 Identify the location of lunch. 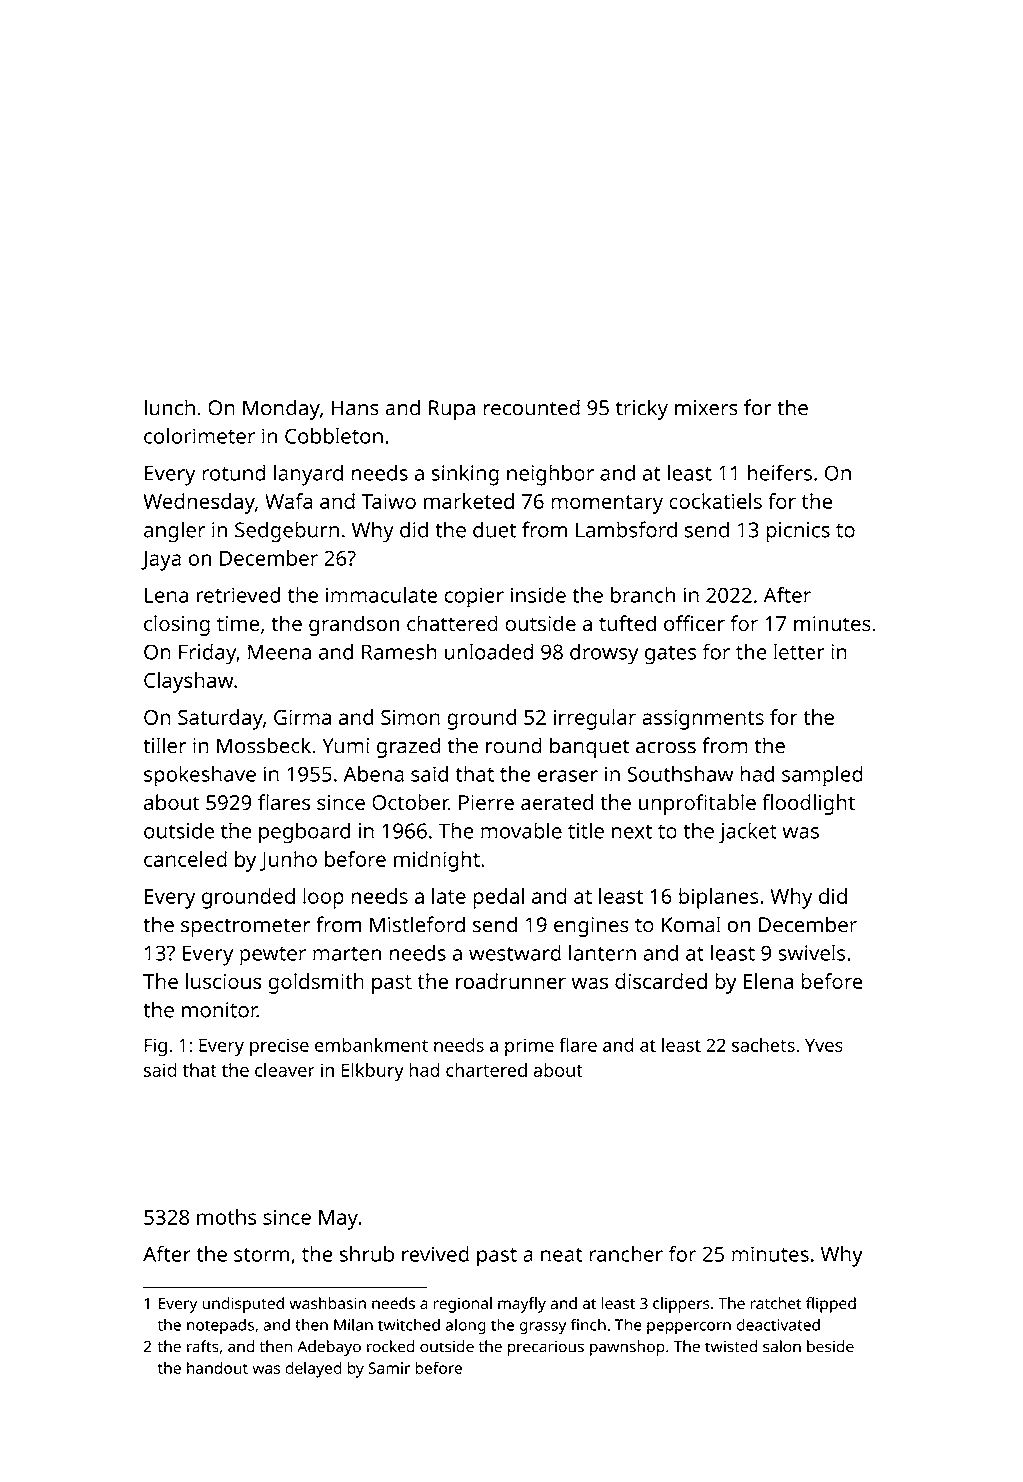
(169, 407).
